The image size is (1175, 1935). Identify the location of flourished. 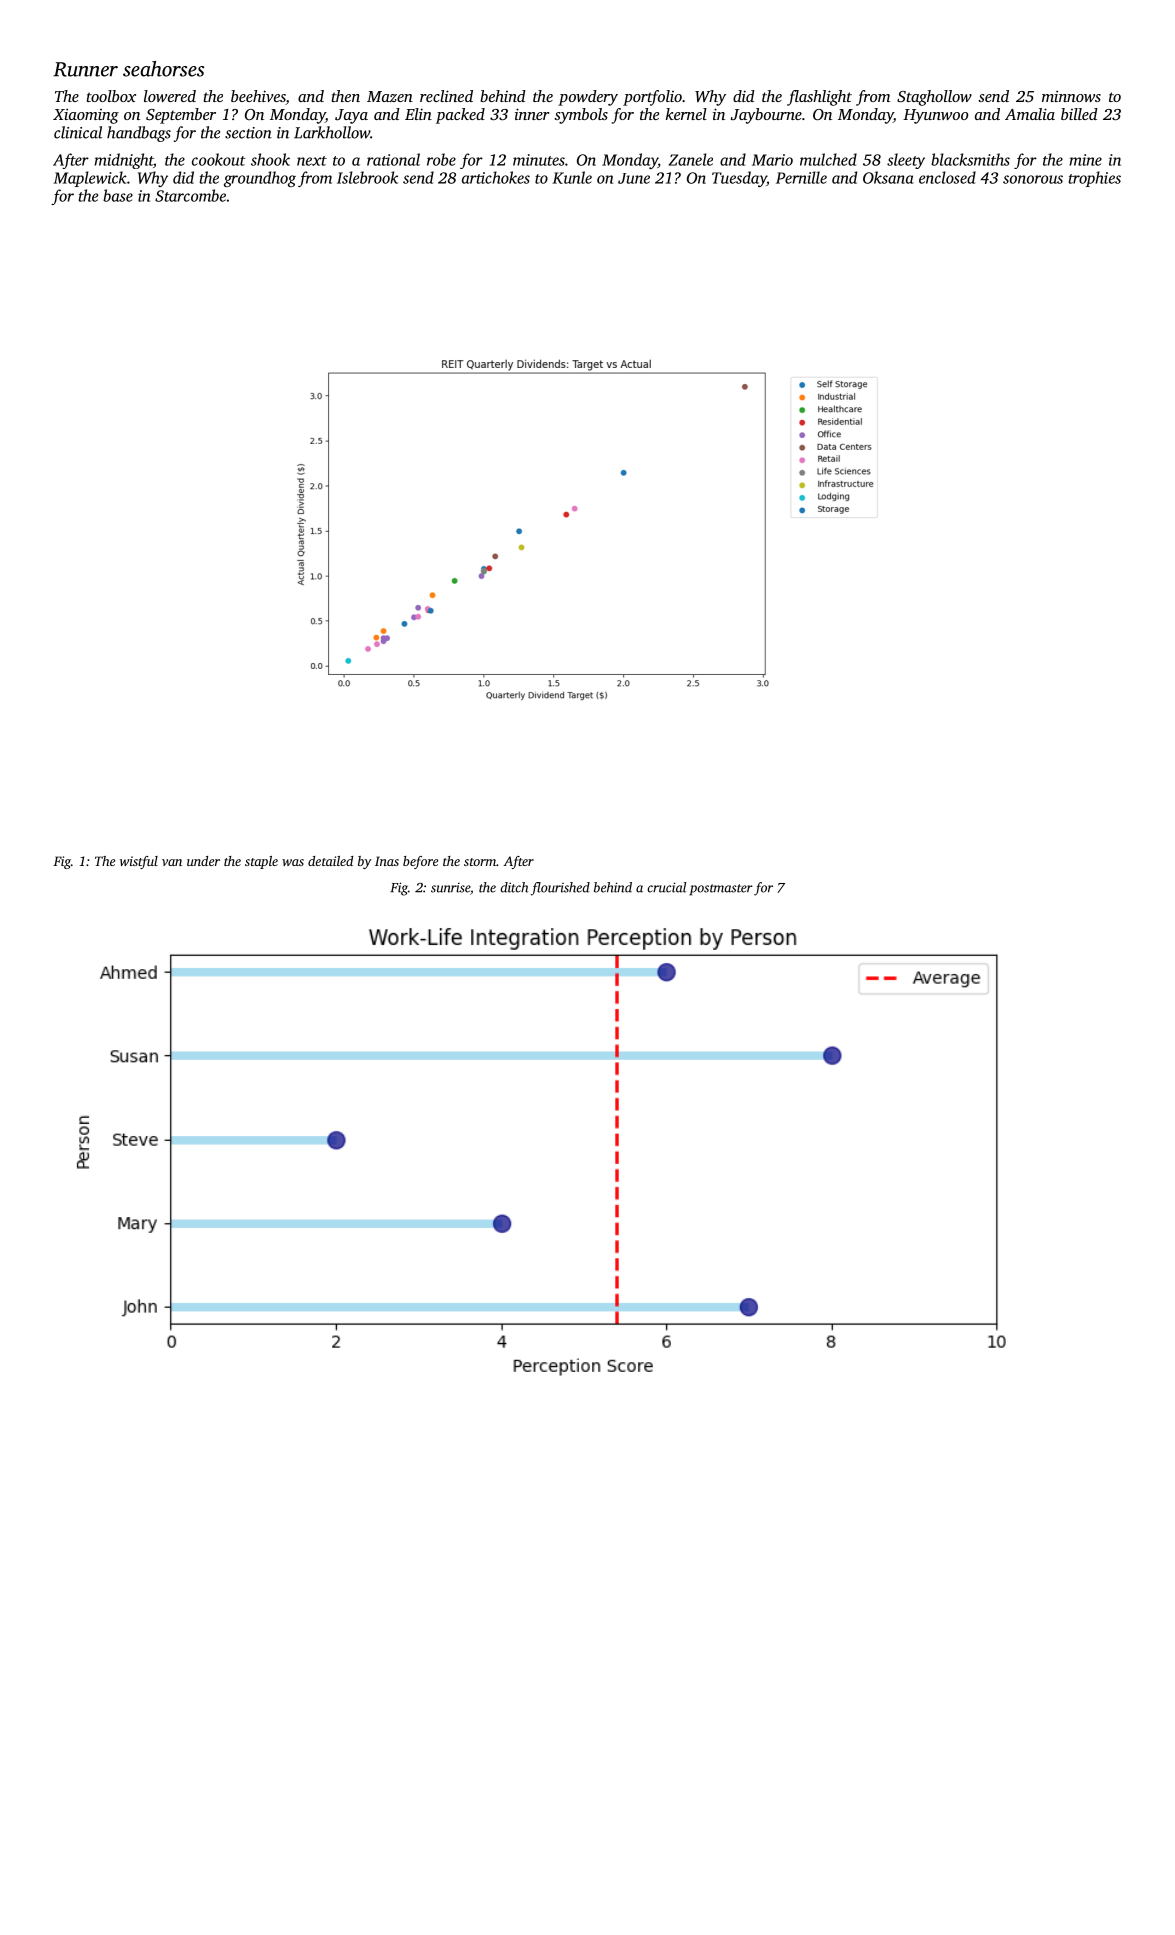
(560, 889).
